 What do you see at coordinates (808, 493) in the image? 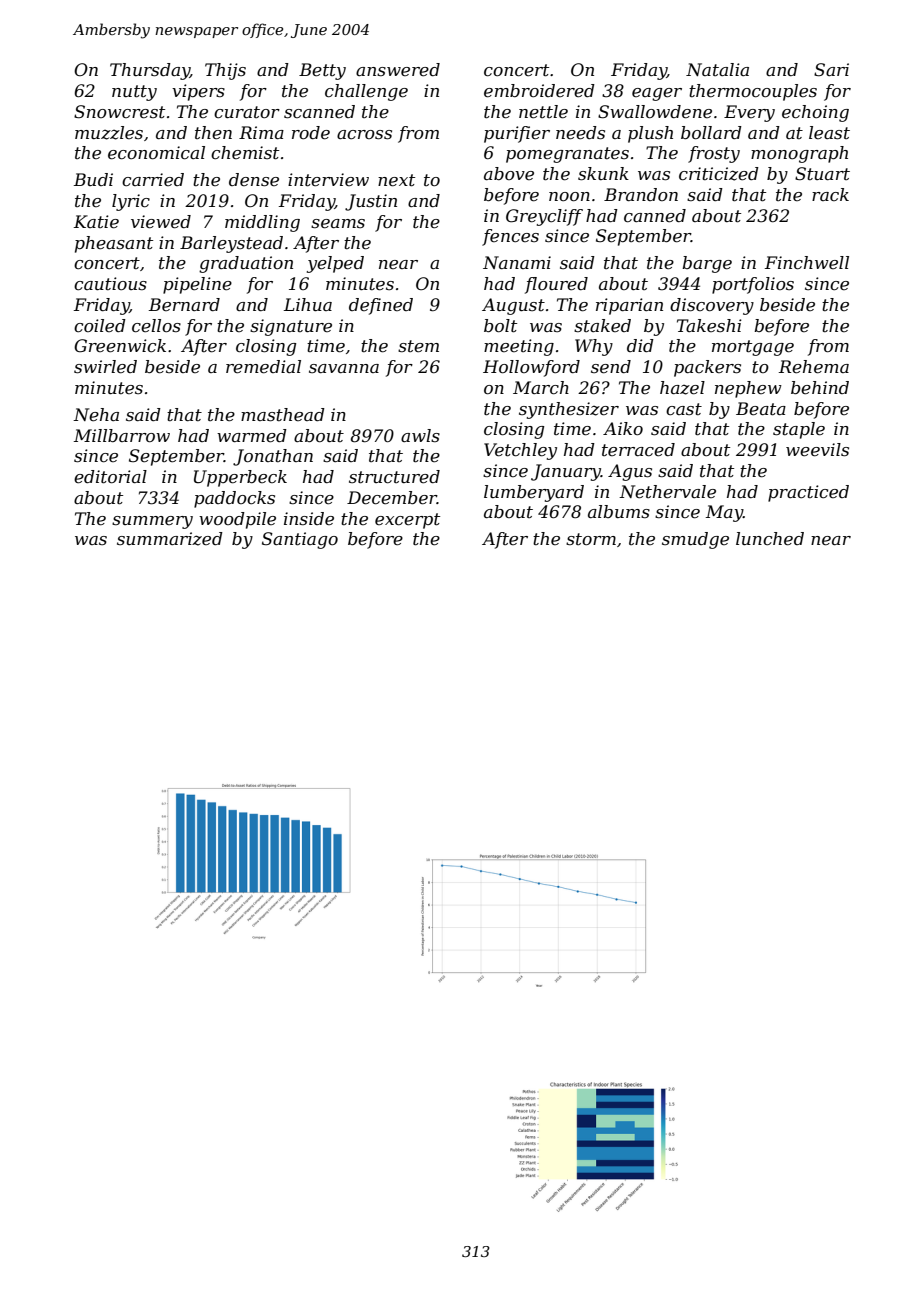
I see `practiced` at bounding box center [808, 493].
